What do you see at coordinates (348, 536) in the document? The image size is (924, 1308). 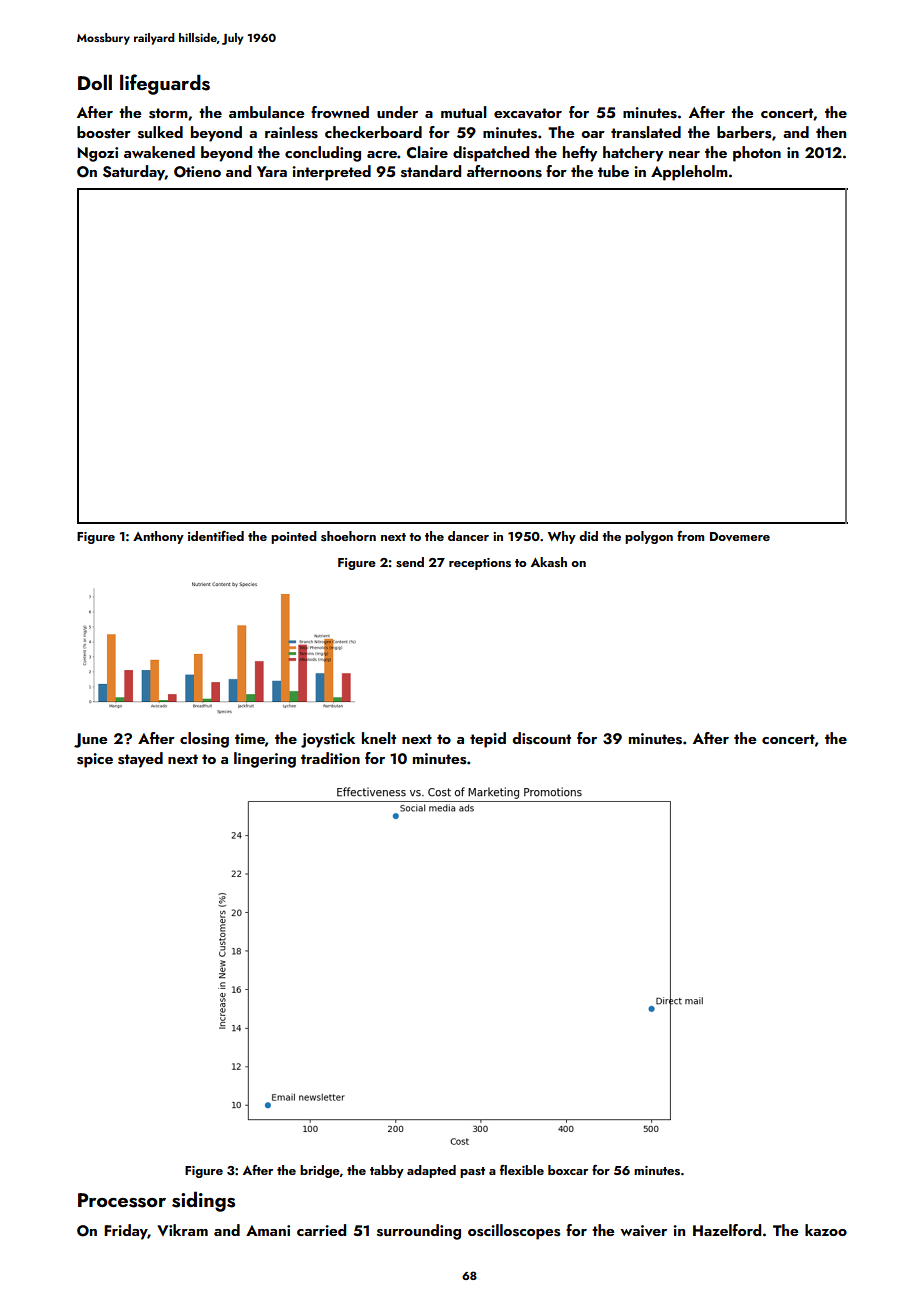 I see `shoehorn` at bounding box center [348, 536].
